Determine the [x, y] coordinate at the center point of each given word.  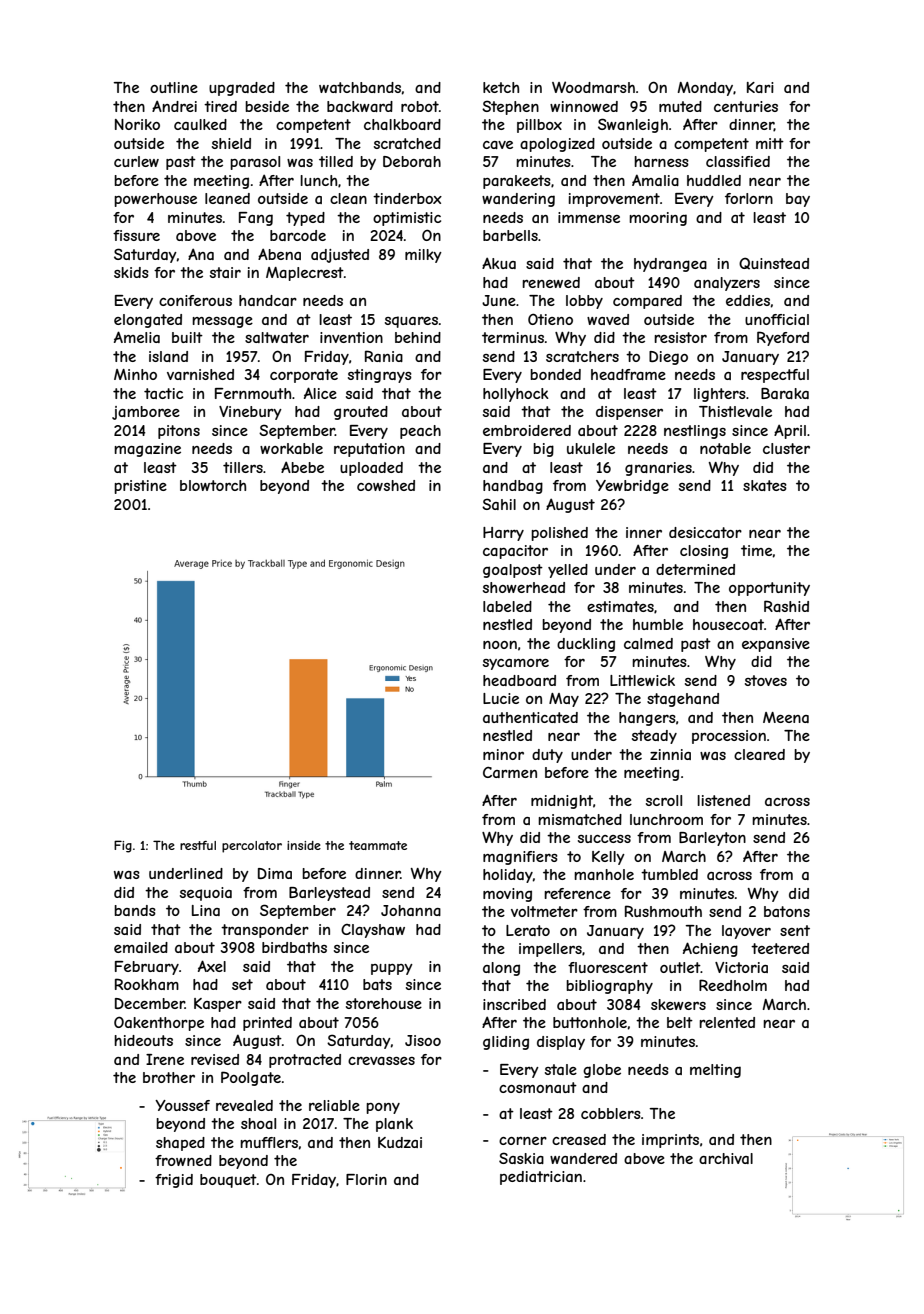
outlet [680, 967]
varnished [200, 374]
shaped [180, 1144]
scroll [664, 800]
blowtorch [213, 485]
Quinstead [774, 263]
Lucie [501, 698]
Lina [206, 910]
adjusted [340, 256]
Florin [366, 1179]
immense [589, 217]
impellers [550, 950]
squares [411, 322]
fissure [136, 235]
